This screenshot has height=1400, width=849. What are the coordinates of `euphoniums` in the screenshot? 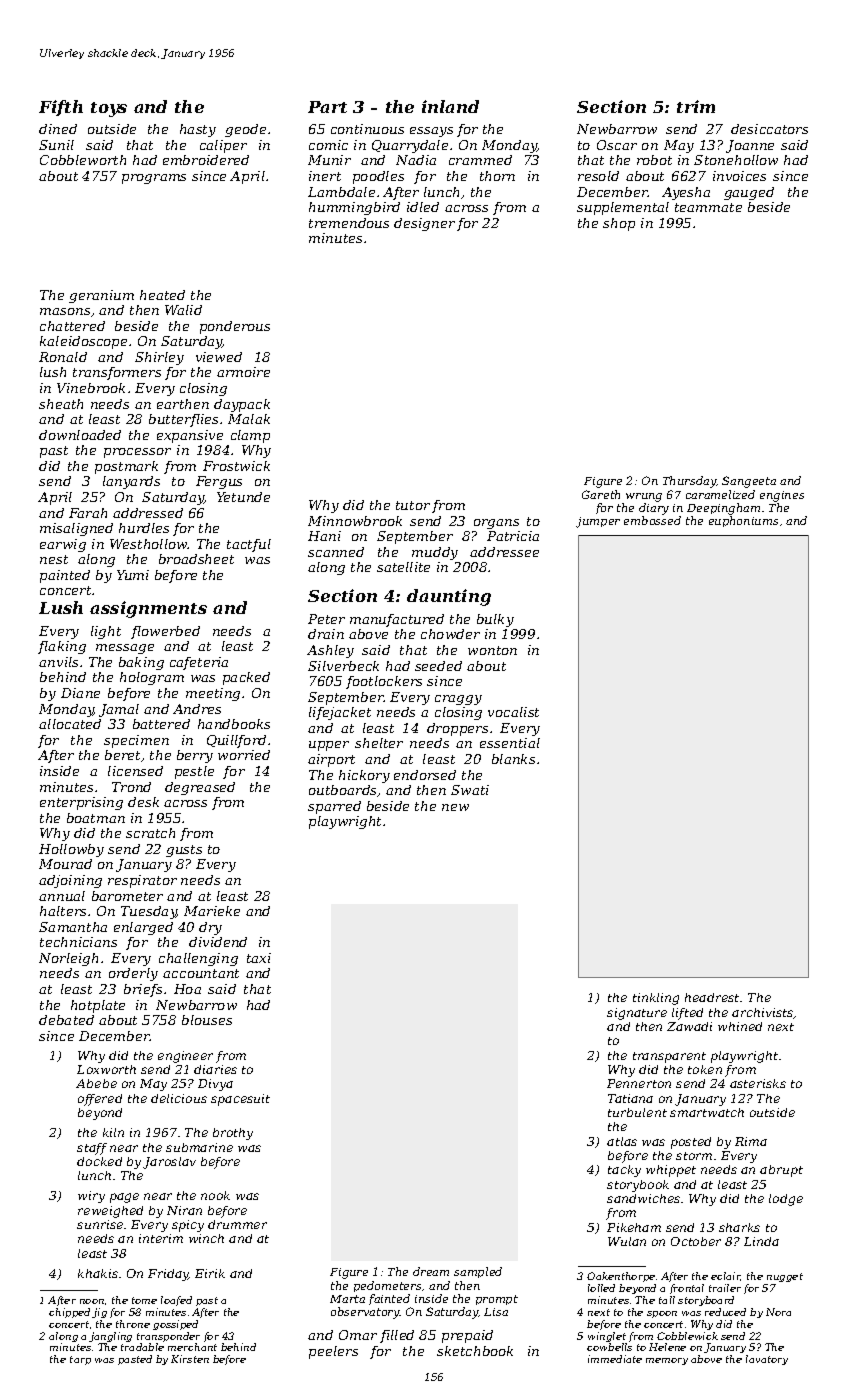 It's located at (743, 521).
